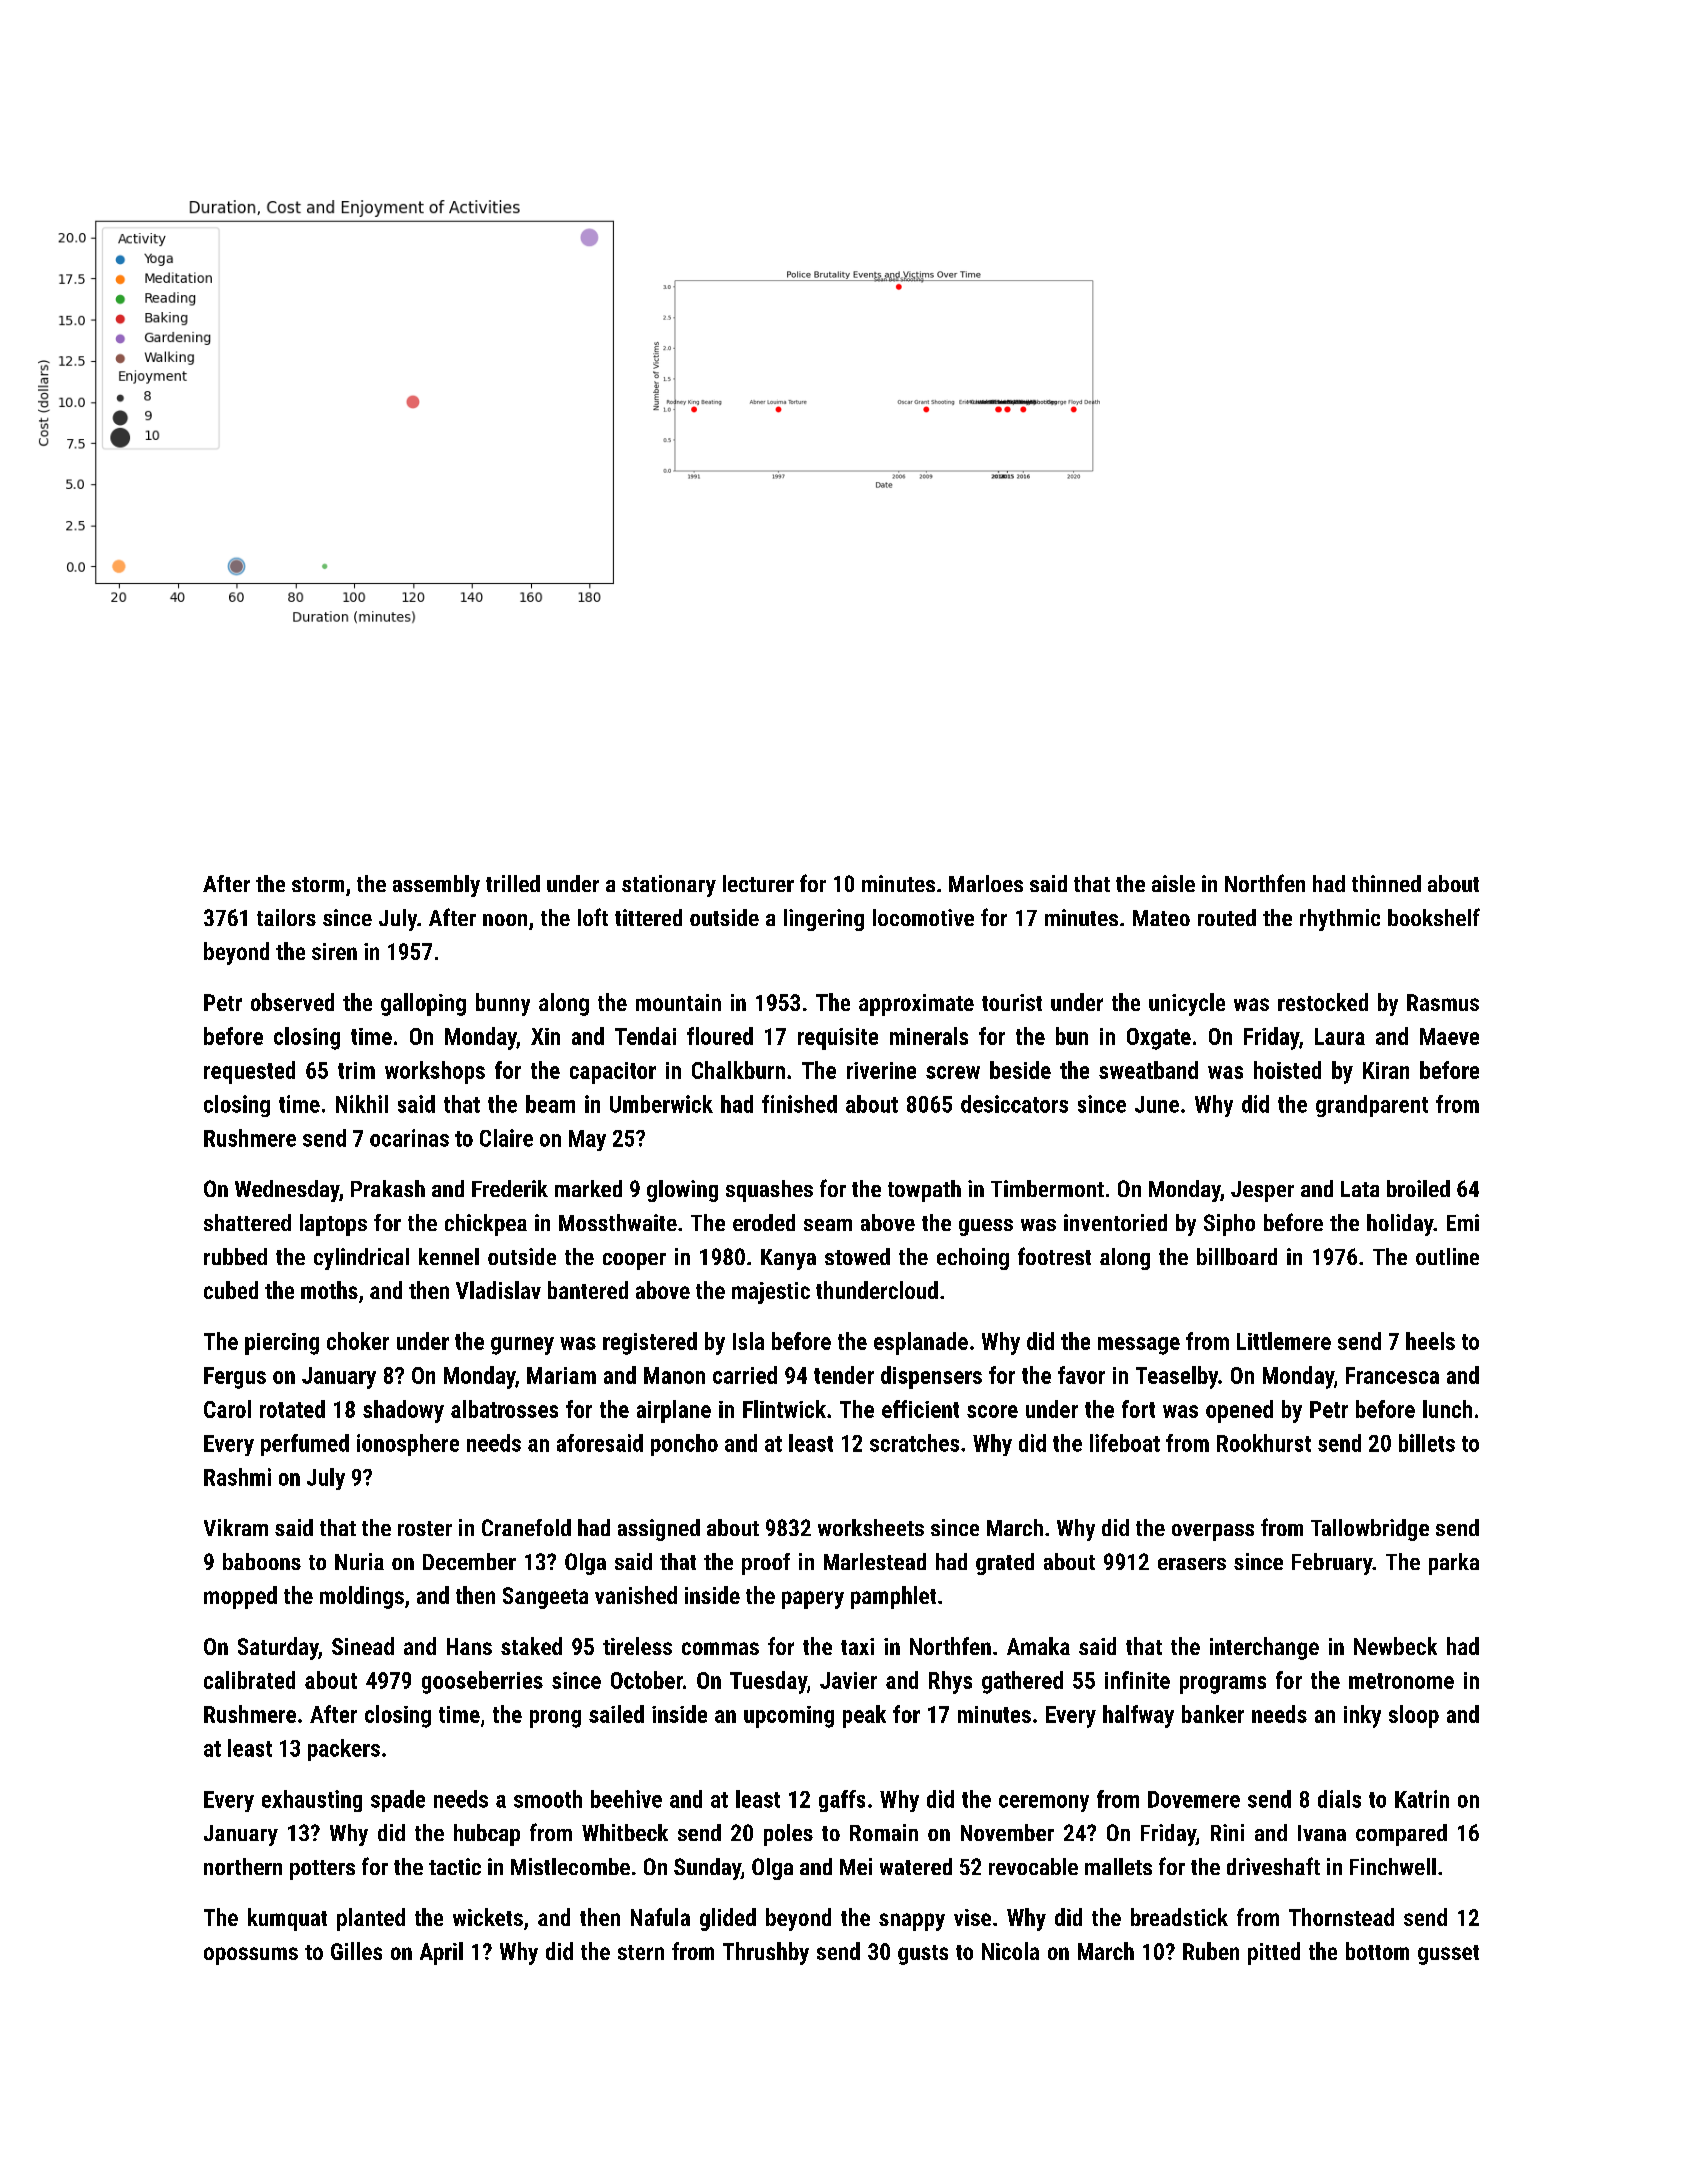 The width and height of the image is (1683, 2178). Describe the element at coordinates (1414, 1716) in the image. I see `sloop` at that location.
